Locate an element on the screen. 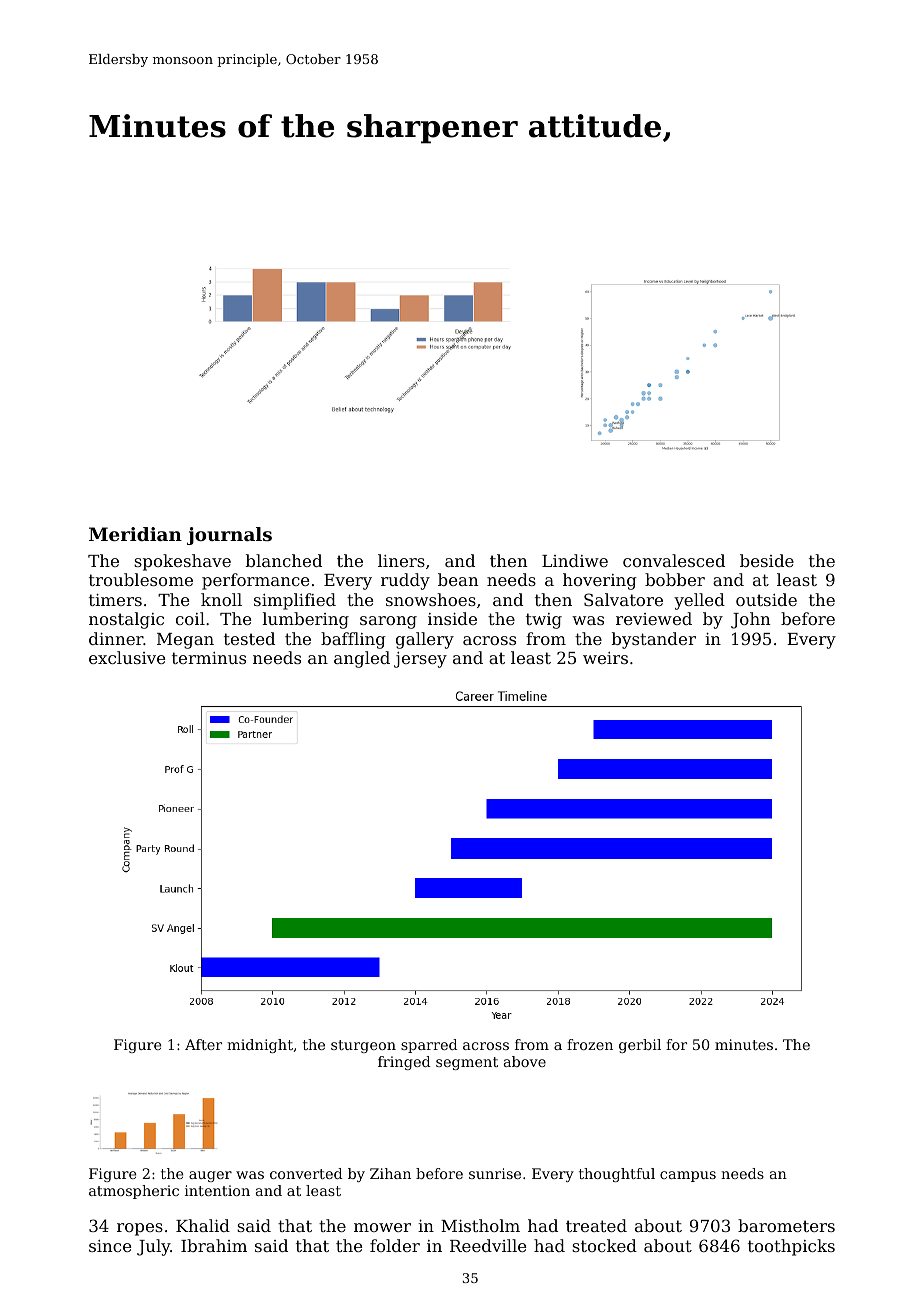  After is located at coordinates (203, 1044).
